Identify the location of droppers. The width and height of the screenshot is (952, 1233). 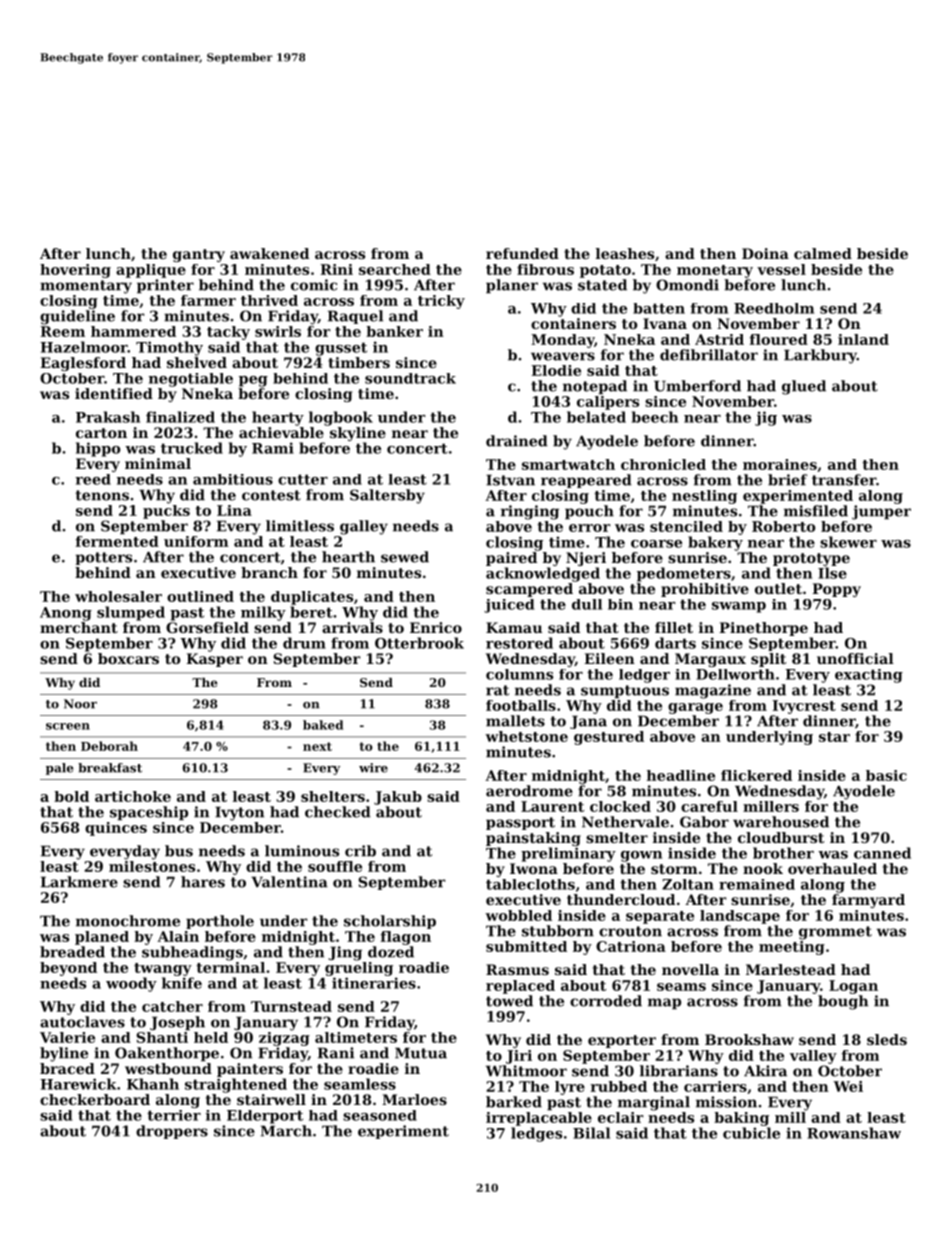
(172, 1132).
